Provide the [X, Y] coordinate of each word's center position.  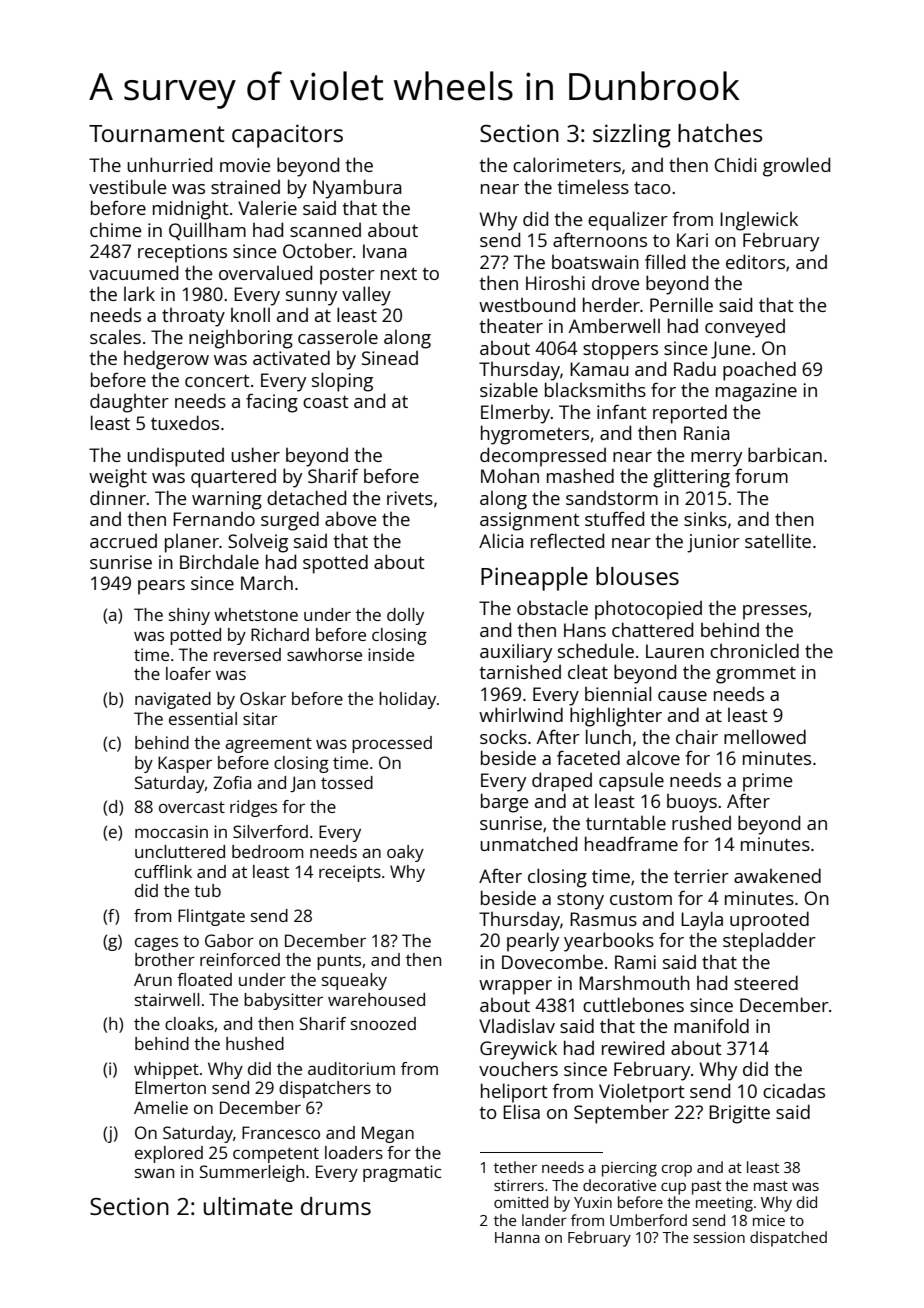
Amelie [161, 1107]
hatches [720, 133]
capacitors [287, 136]
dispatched [788, 1239]
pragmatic [402, 1173]
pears [161, 587]
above [350, 518]
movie [245, 165]
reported [690, 414]
